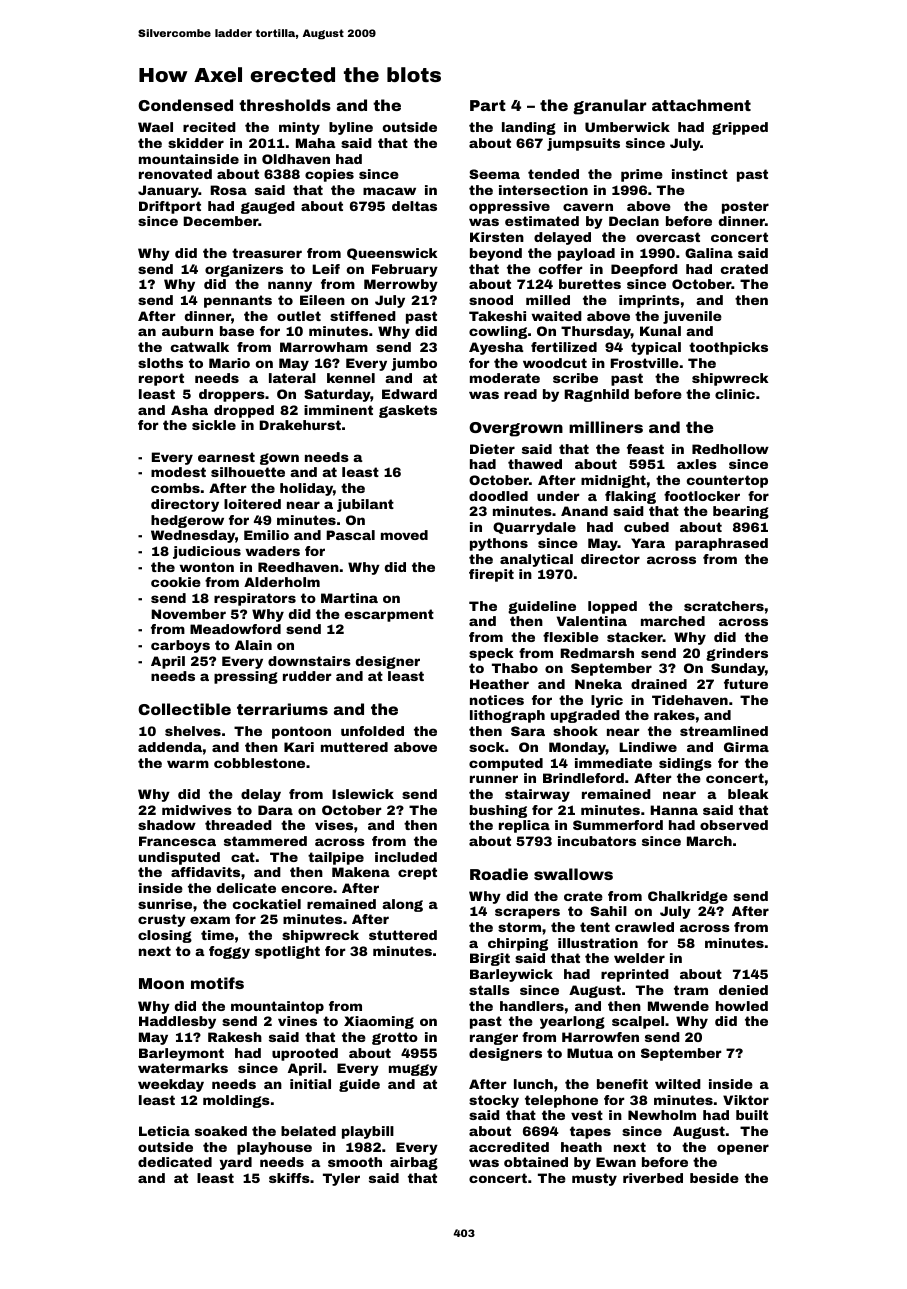  What do you see at coordinates (488, 105) in the screenshot?
I see `Part` at bounding box center [488, 105].
